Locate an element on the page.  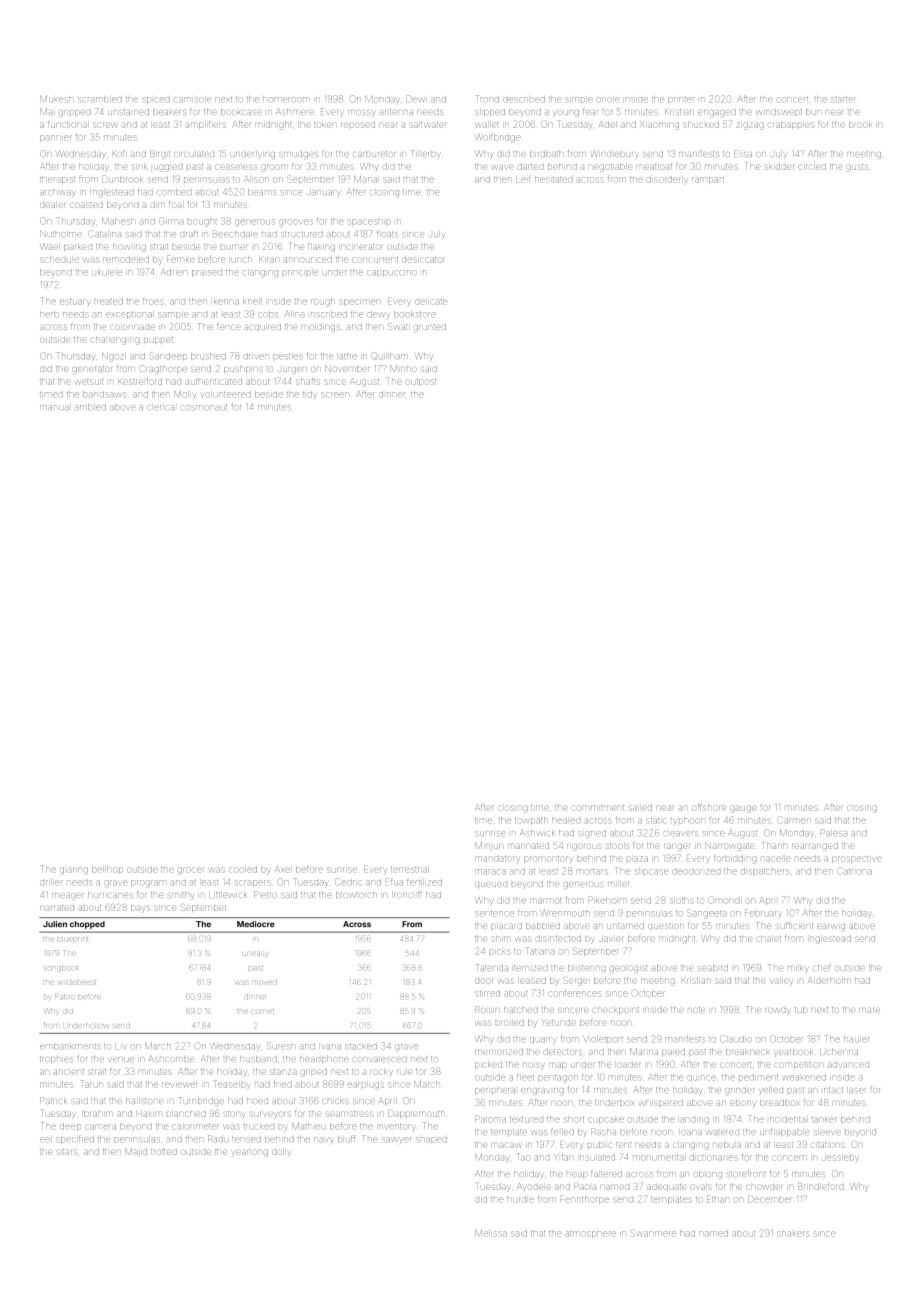
glaring is located at coordinates (74, 870).
